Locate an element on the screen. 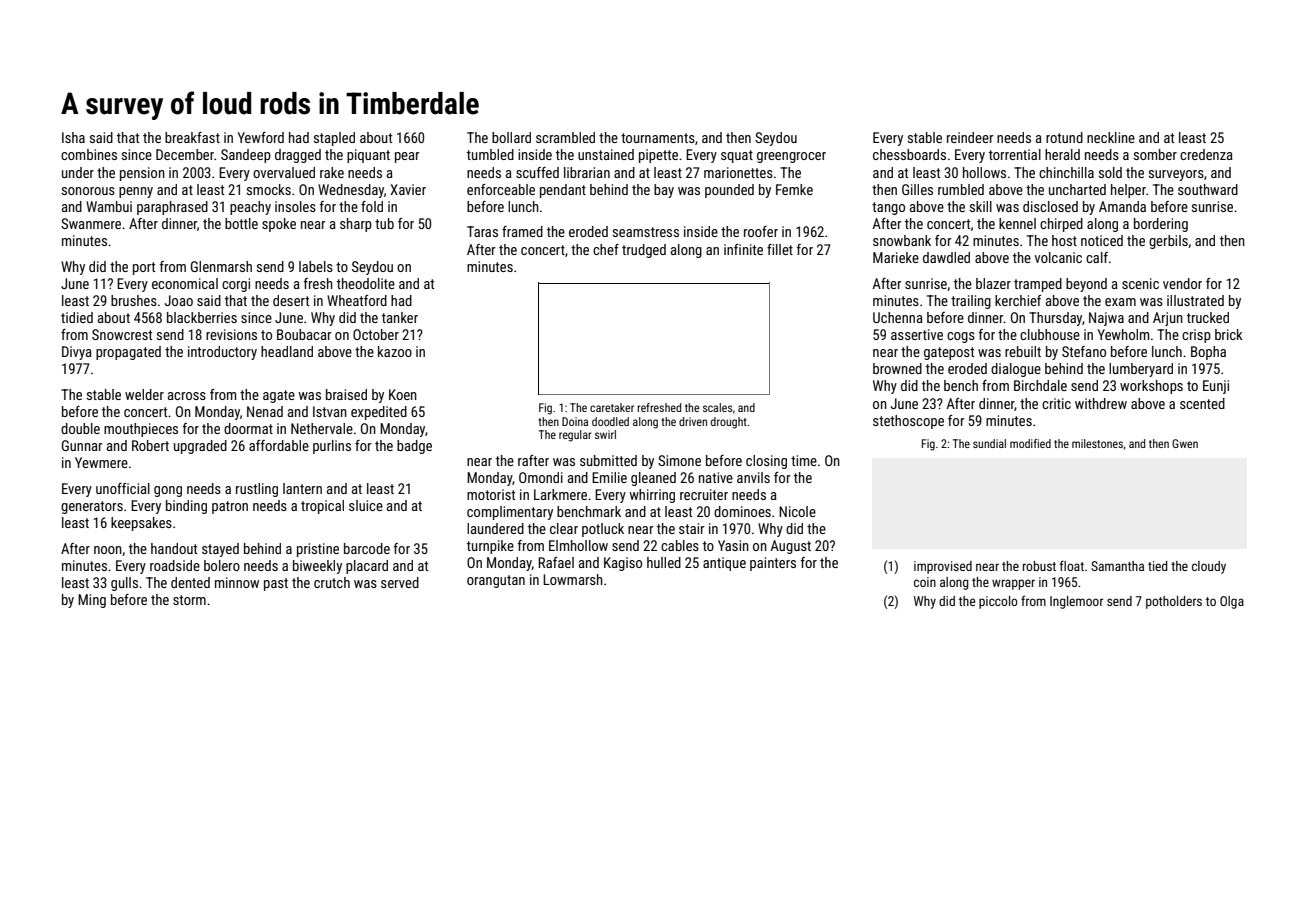 This screenshot has height=924, width=1308. fillet is located at coordinates (780, 249).
